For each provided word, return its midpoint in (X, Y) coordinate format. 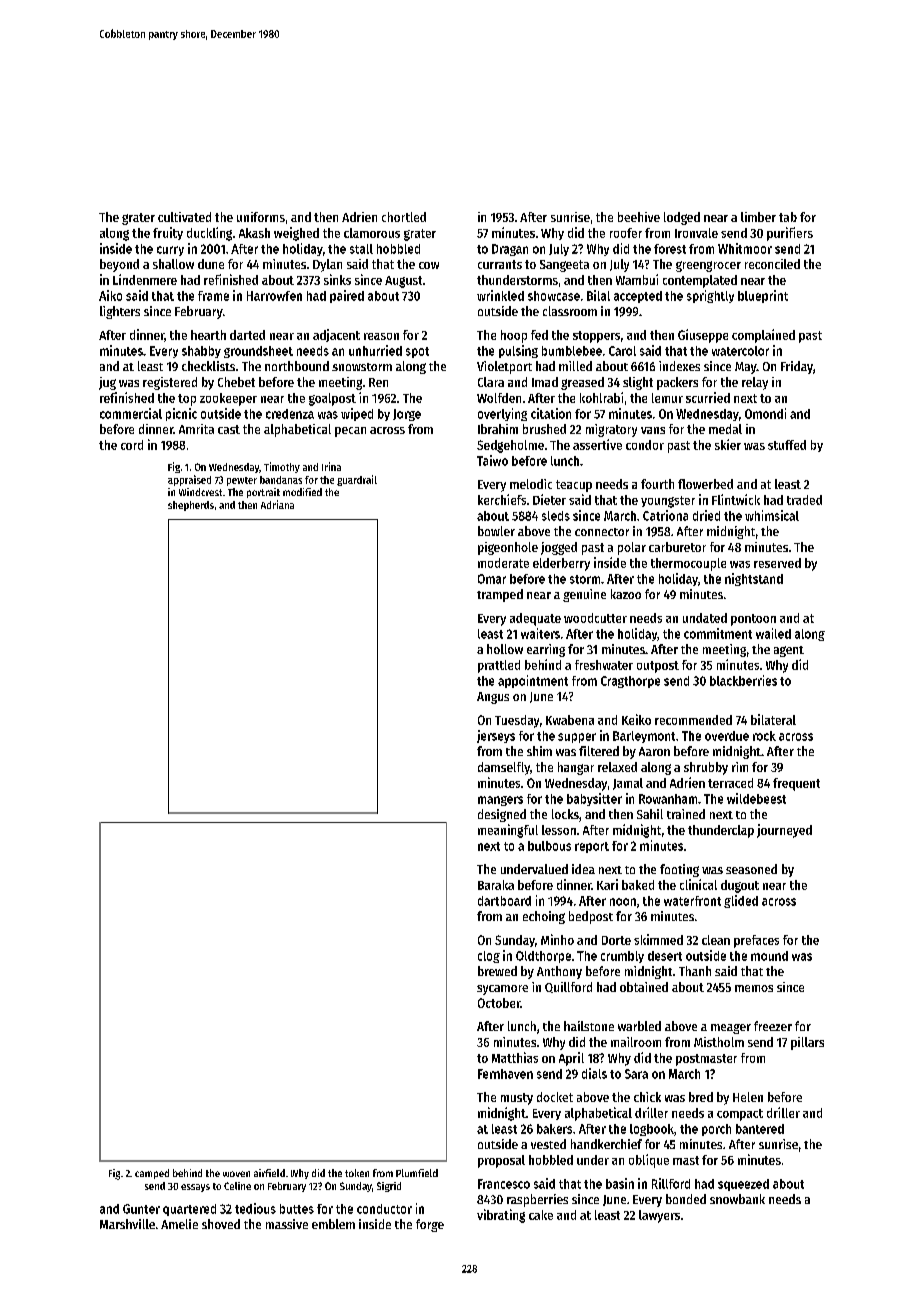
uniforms (261, 217)
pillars (807, 1043)
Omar (492, 579)
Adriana (277, 504)
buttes (297, 1209)
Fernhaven (505, 1074)
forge (430, 1225)
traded (804, 500)
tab (788, 217)
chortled (404, 217)
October (499, 1003)
